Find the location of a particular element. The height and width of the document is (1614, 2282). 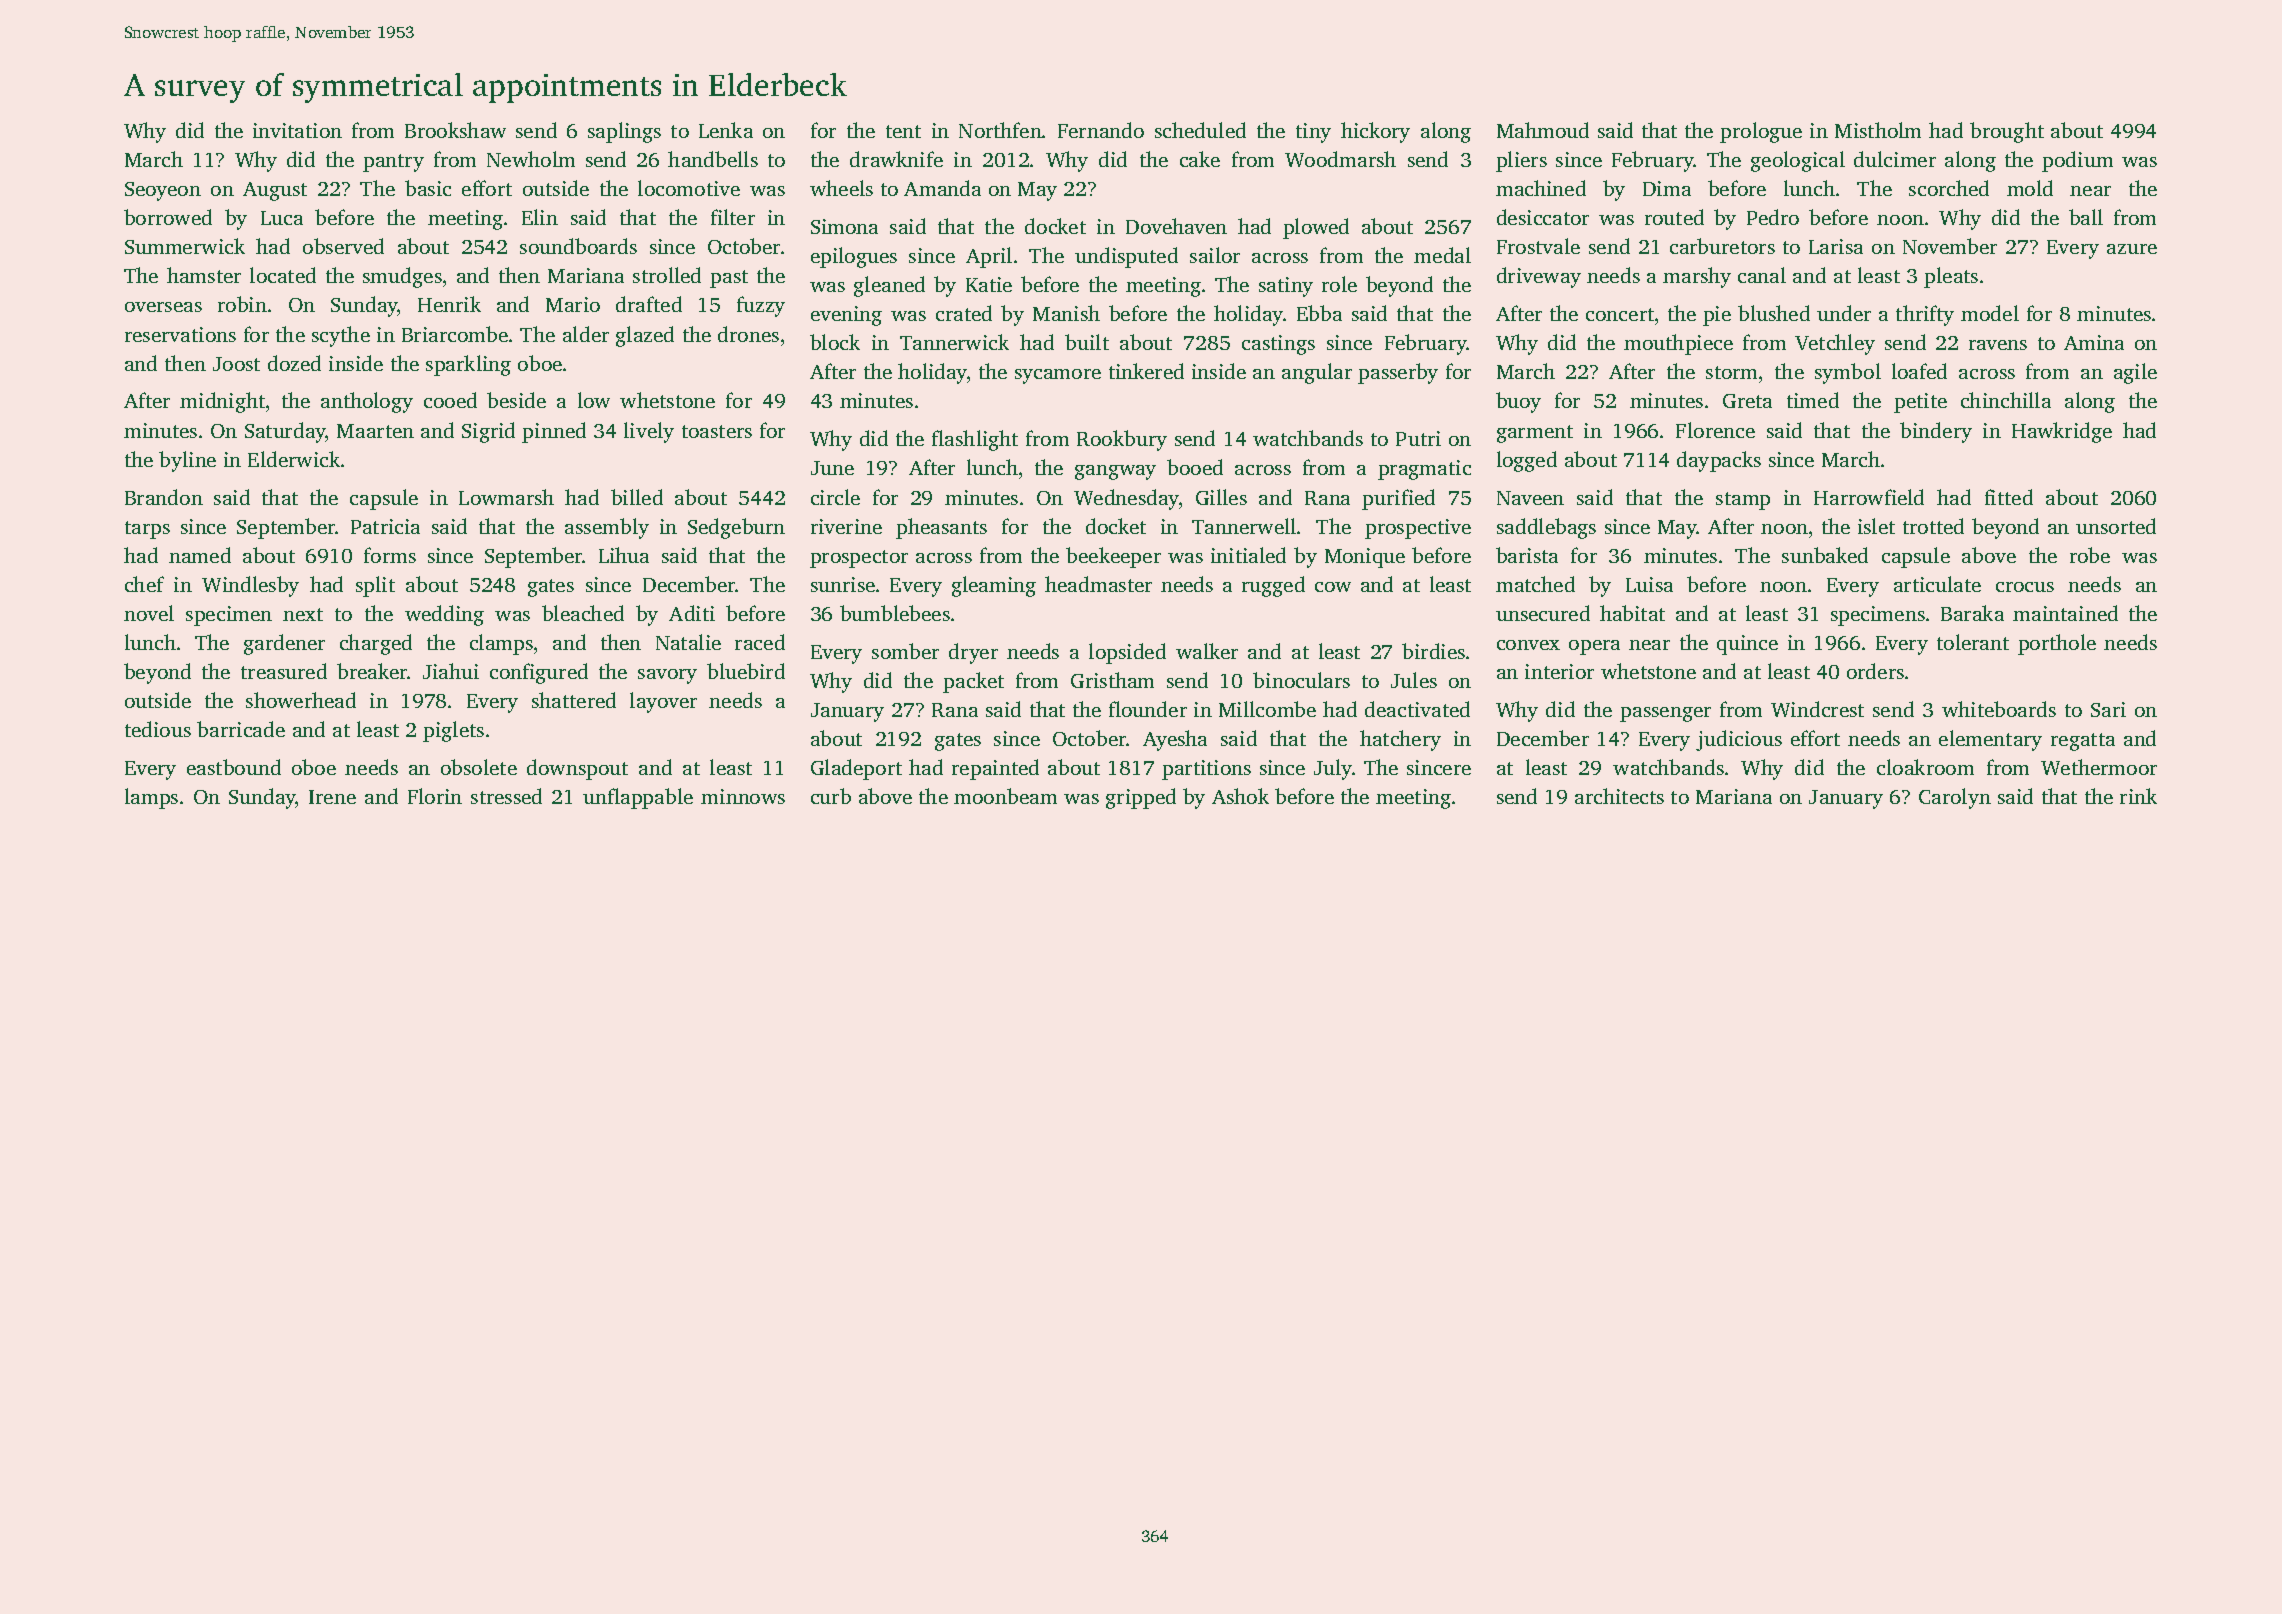

hickory is located at coordinates (1375, 132).
